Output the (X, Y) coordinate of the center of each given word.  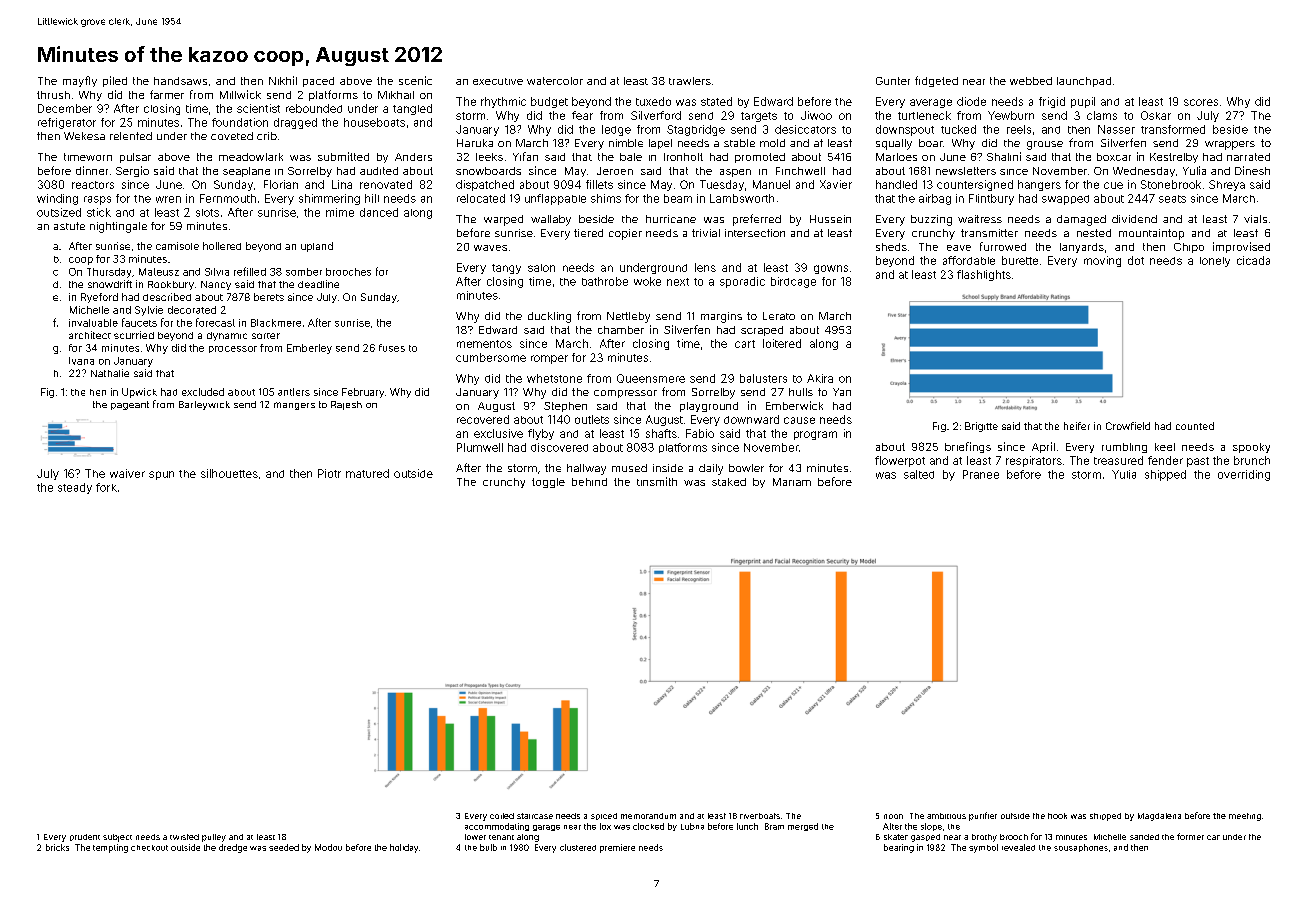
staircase (535, 816)
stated (716, 101)
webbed (1031, 81)
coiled (502, 816)
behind (589, 482)
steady (75, 488)
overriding (1244, 475)
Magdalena (1159, 817)
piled (115, 81)
